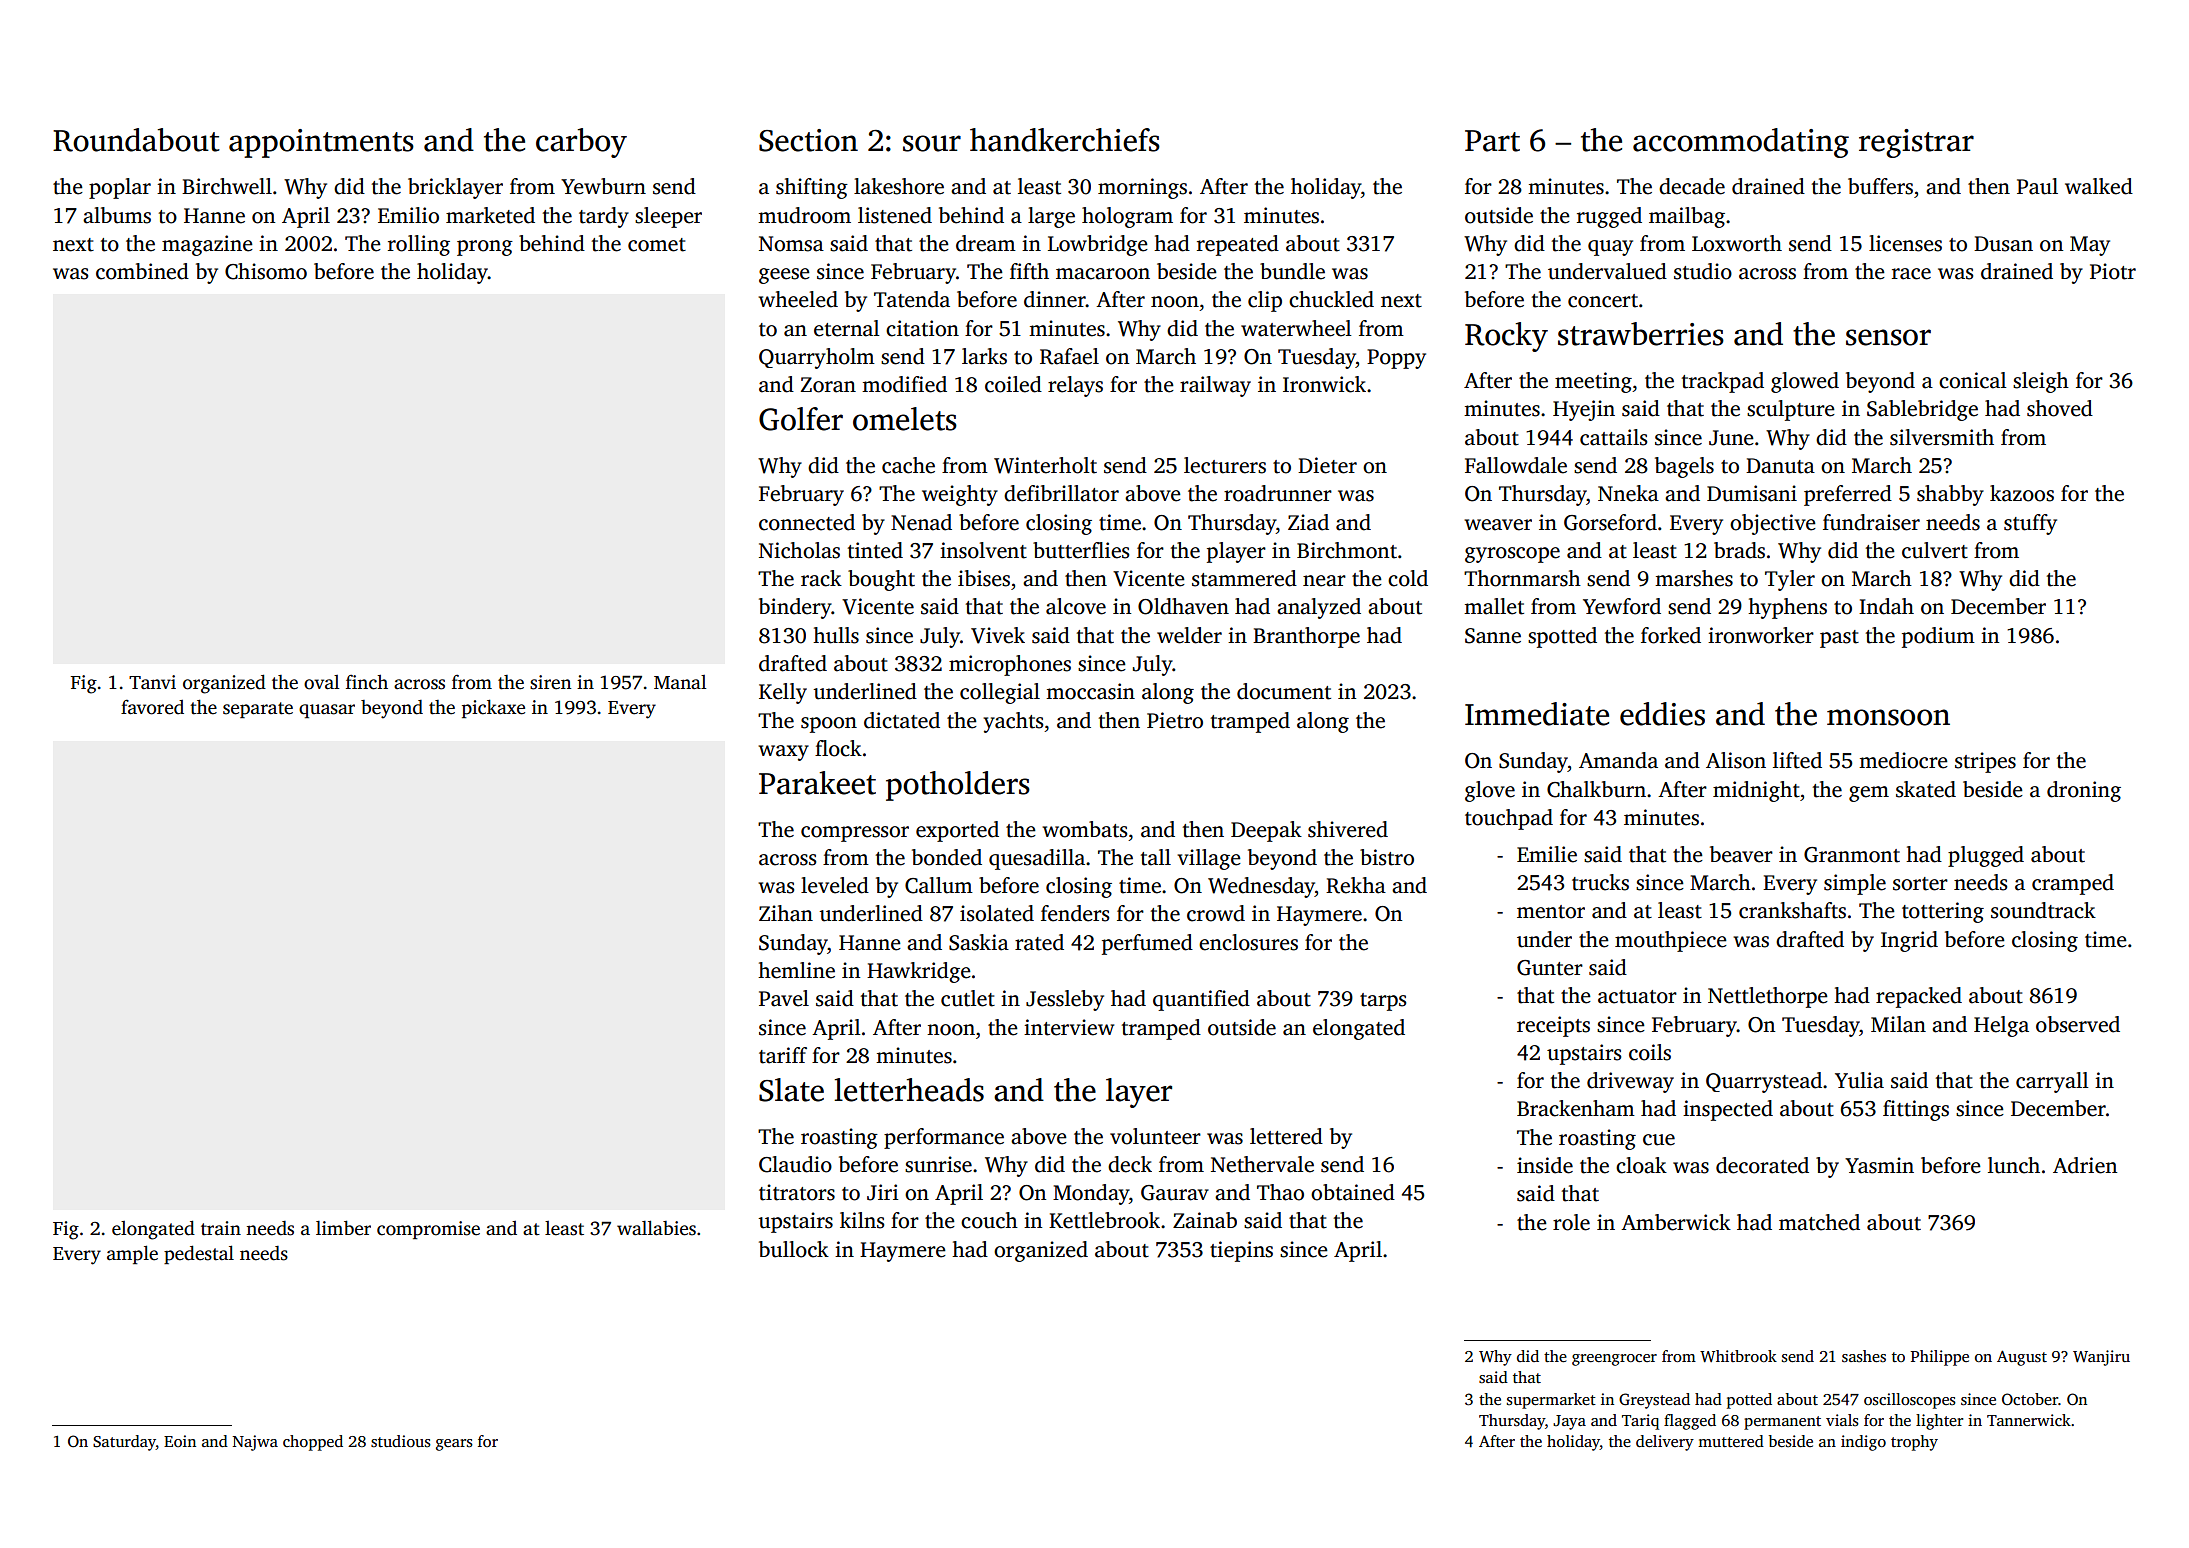 The width and height of the image is (2189, 1548). Describe the element at coordinates (1241, 1251) in the image. I see `tiepins` at that location.
